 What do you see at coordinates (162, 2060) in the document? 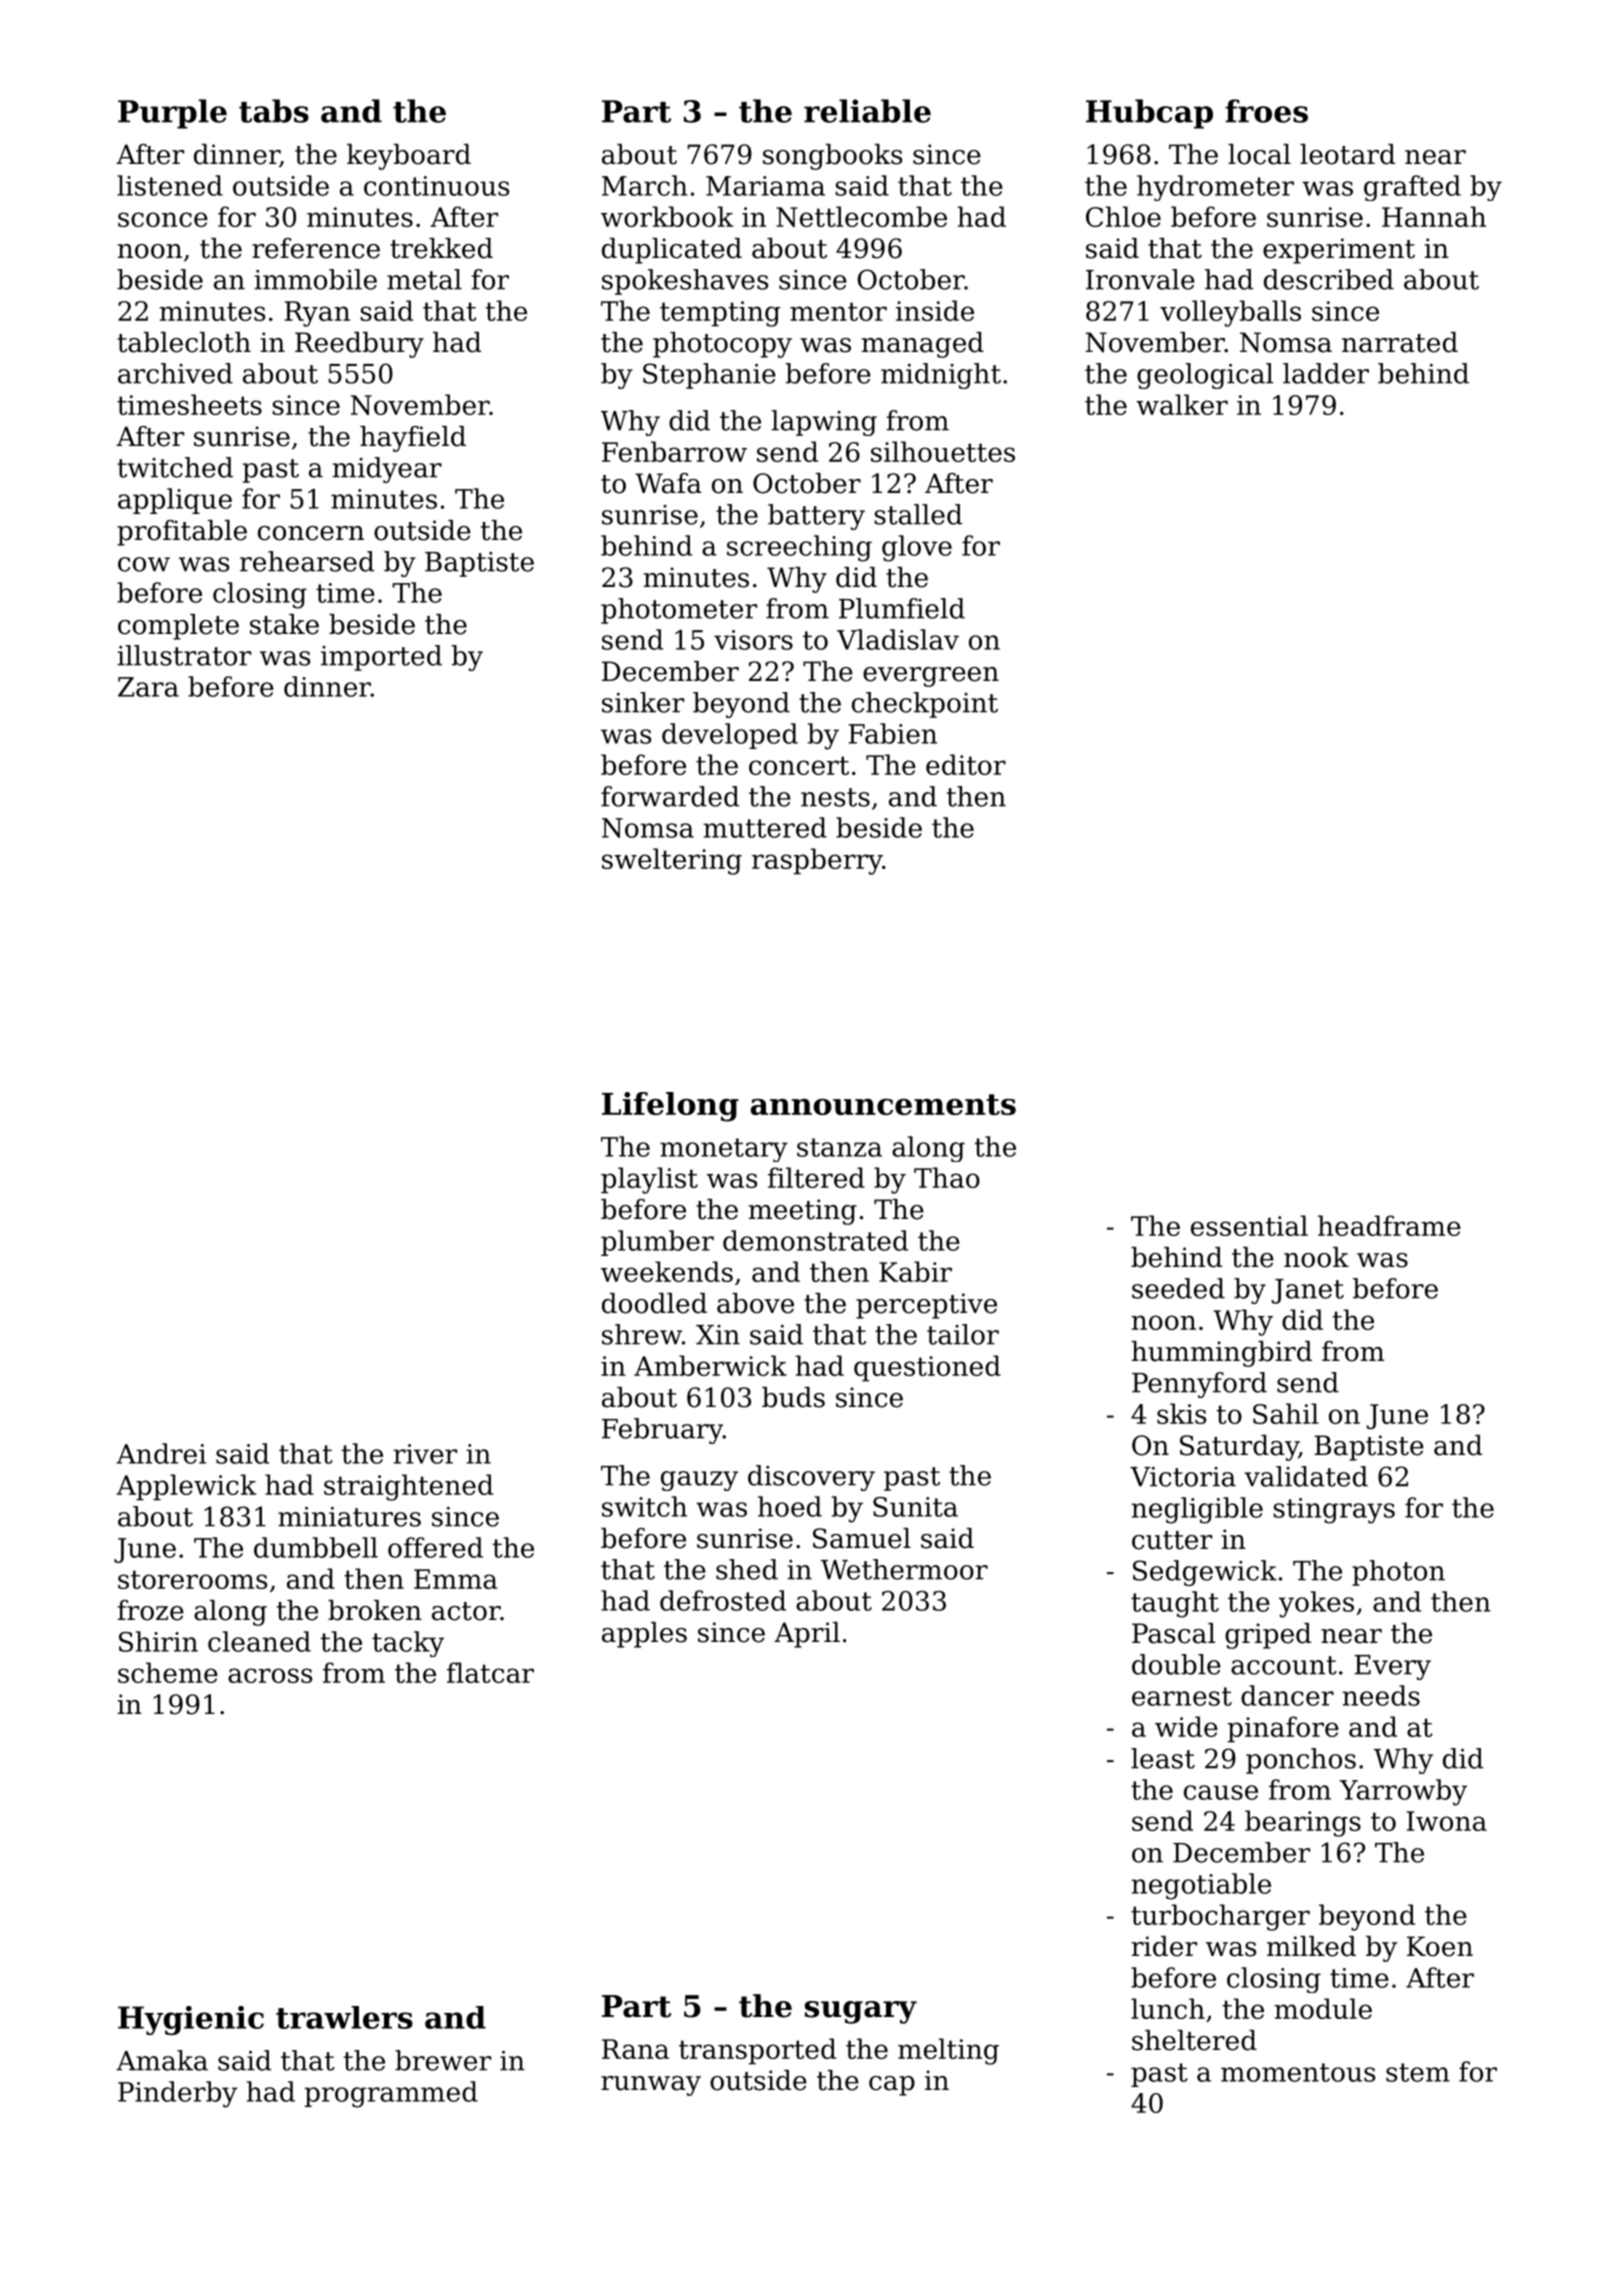
I see `Amaka` at bounding box center [162, 2060].
